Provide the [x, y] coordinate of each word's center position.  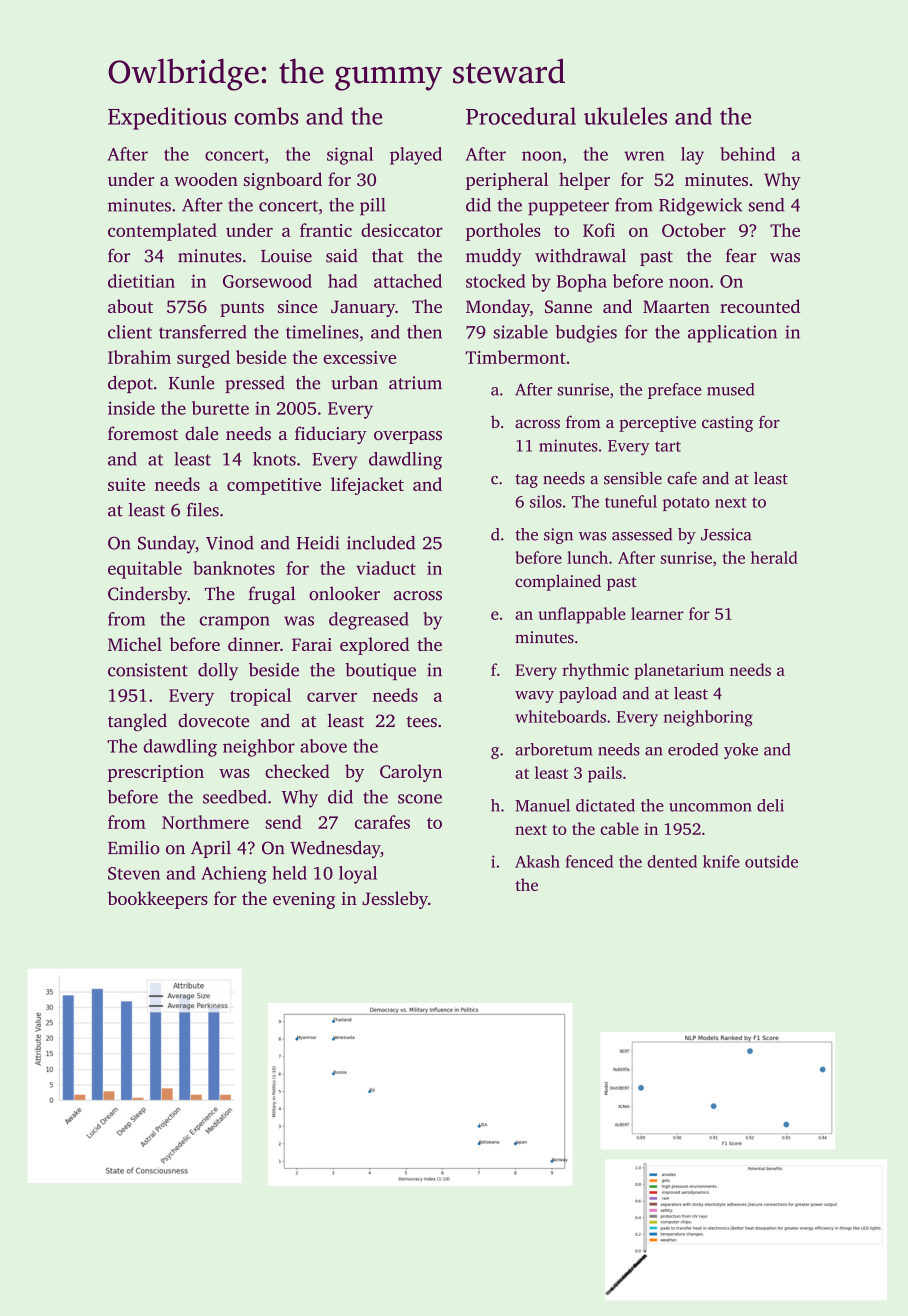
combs [266, 116]
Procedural [521, 116]
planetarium [679, 671]
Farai [312, 644]
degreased [369, 621]
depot [130, 384]
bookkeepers [158, 900]
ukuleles [625, 116]
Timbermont [515, 357]
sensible [633, 478]
